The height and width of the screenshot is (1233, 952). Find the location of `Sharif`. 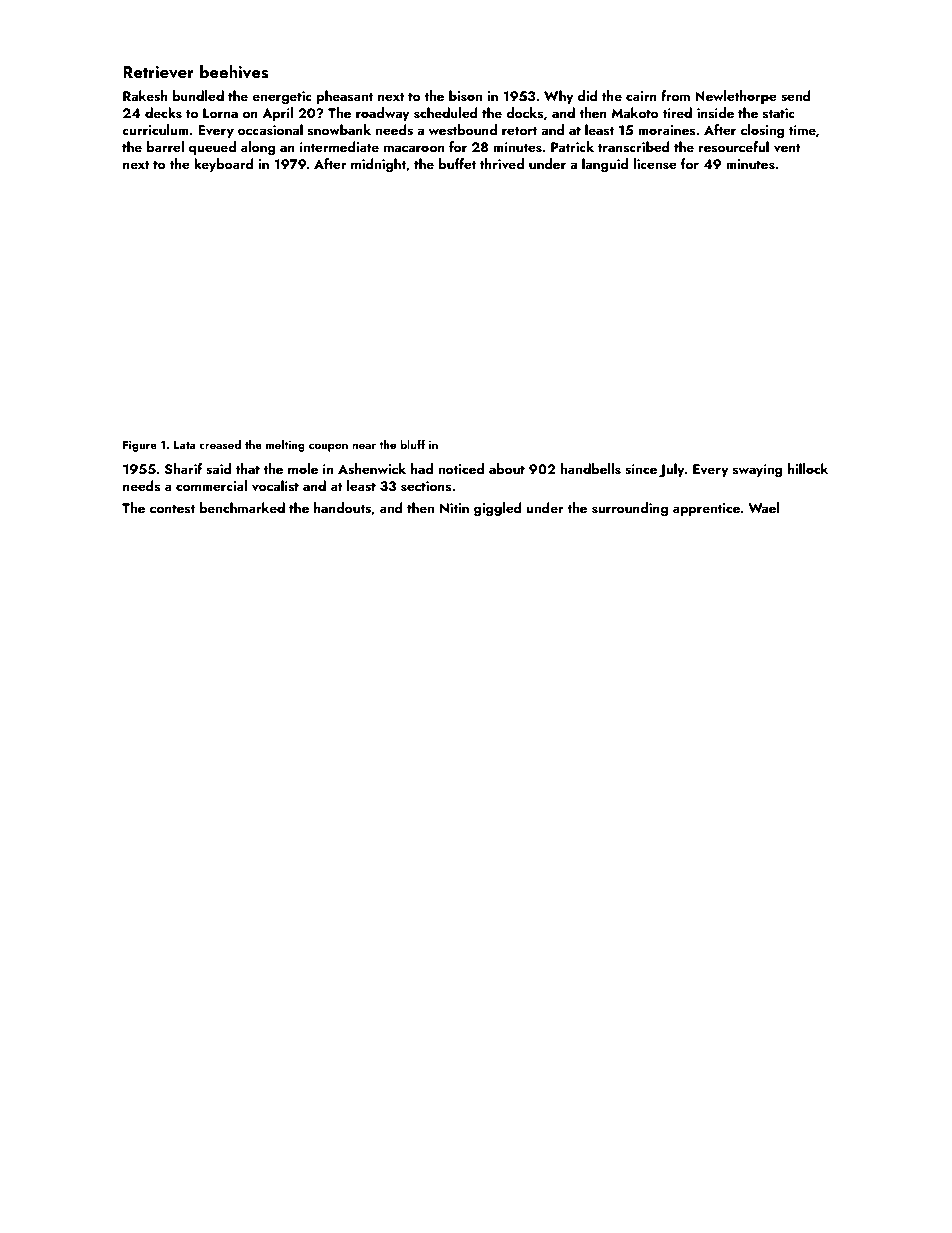

Sharif is located at coordinates (183, 469).
